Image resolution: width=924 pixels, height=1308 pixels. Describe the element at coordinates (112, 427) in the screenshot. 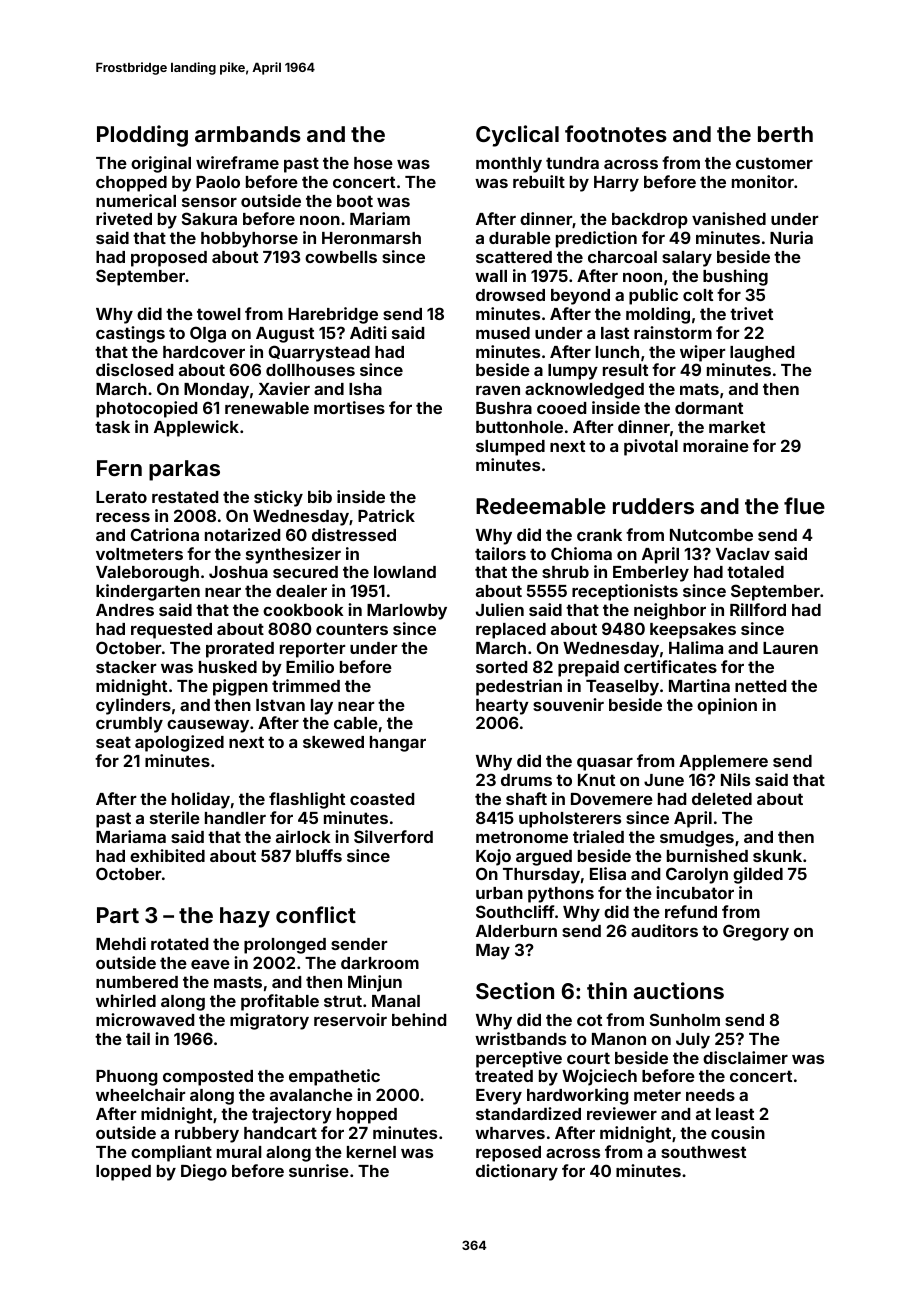

I see `task` at that location.
